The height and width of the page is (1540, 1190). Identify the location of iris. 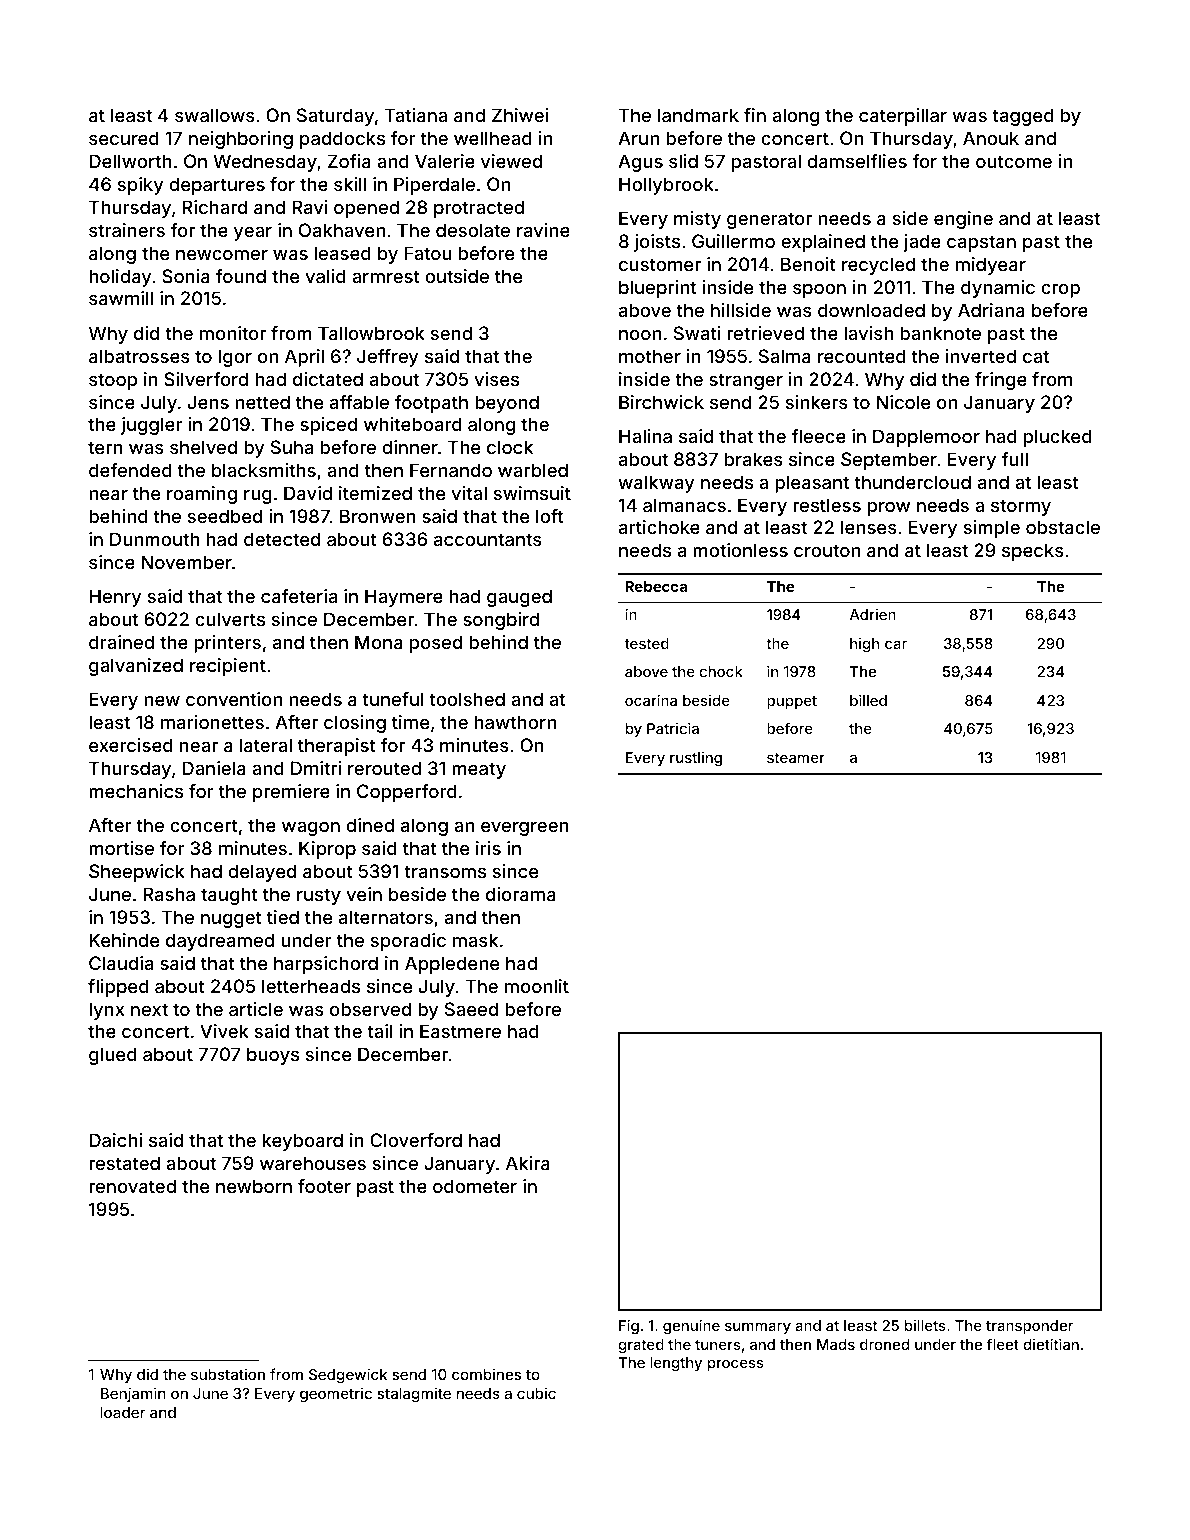
(488, 848).
